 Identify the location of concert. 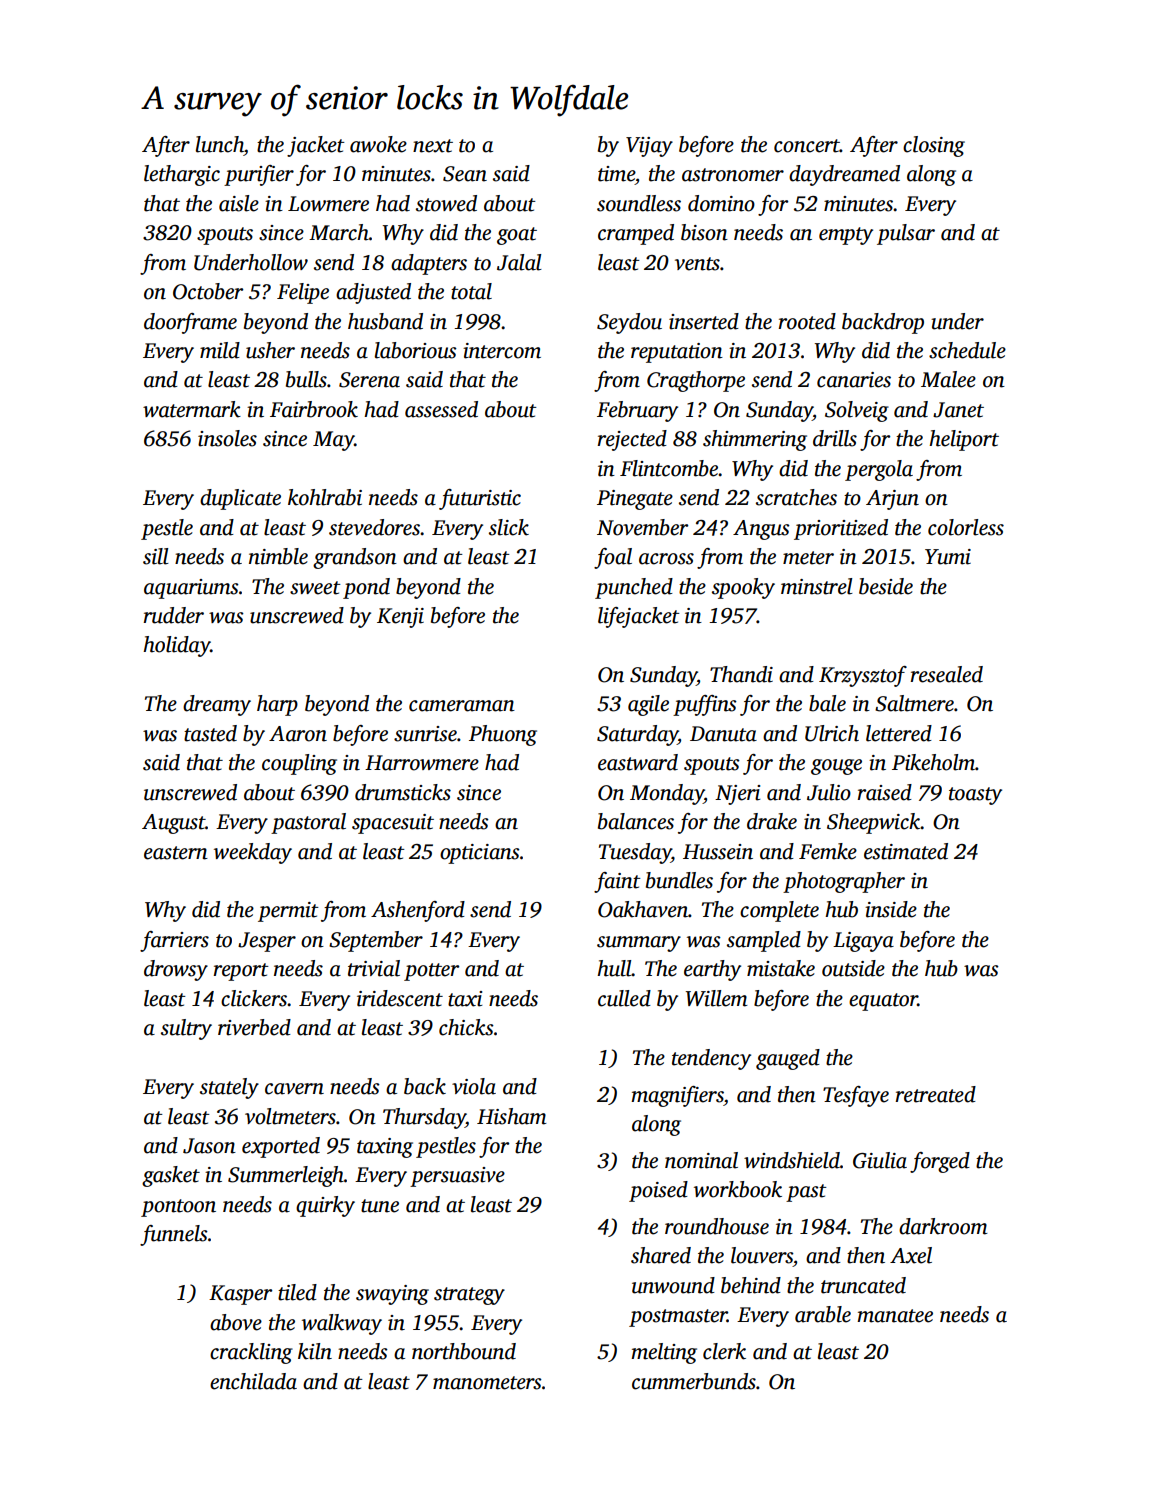
(807, 146).
